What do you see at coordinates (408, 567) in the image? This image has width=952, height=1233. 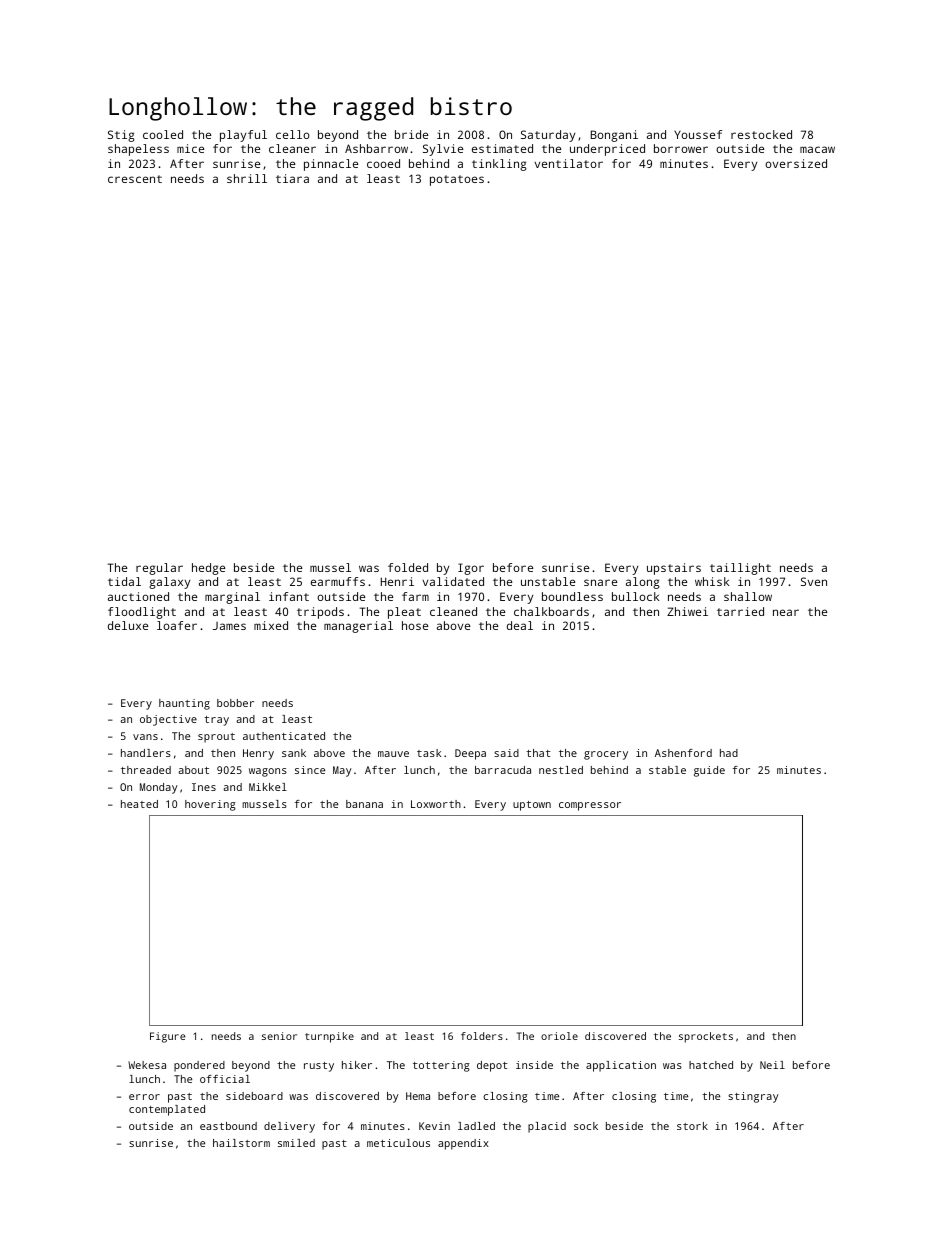 I see `folded` at bounding box center [408, 567].
